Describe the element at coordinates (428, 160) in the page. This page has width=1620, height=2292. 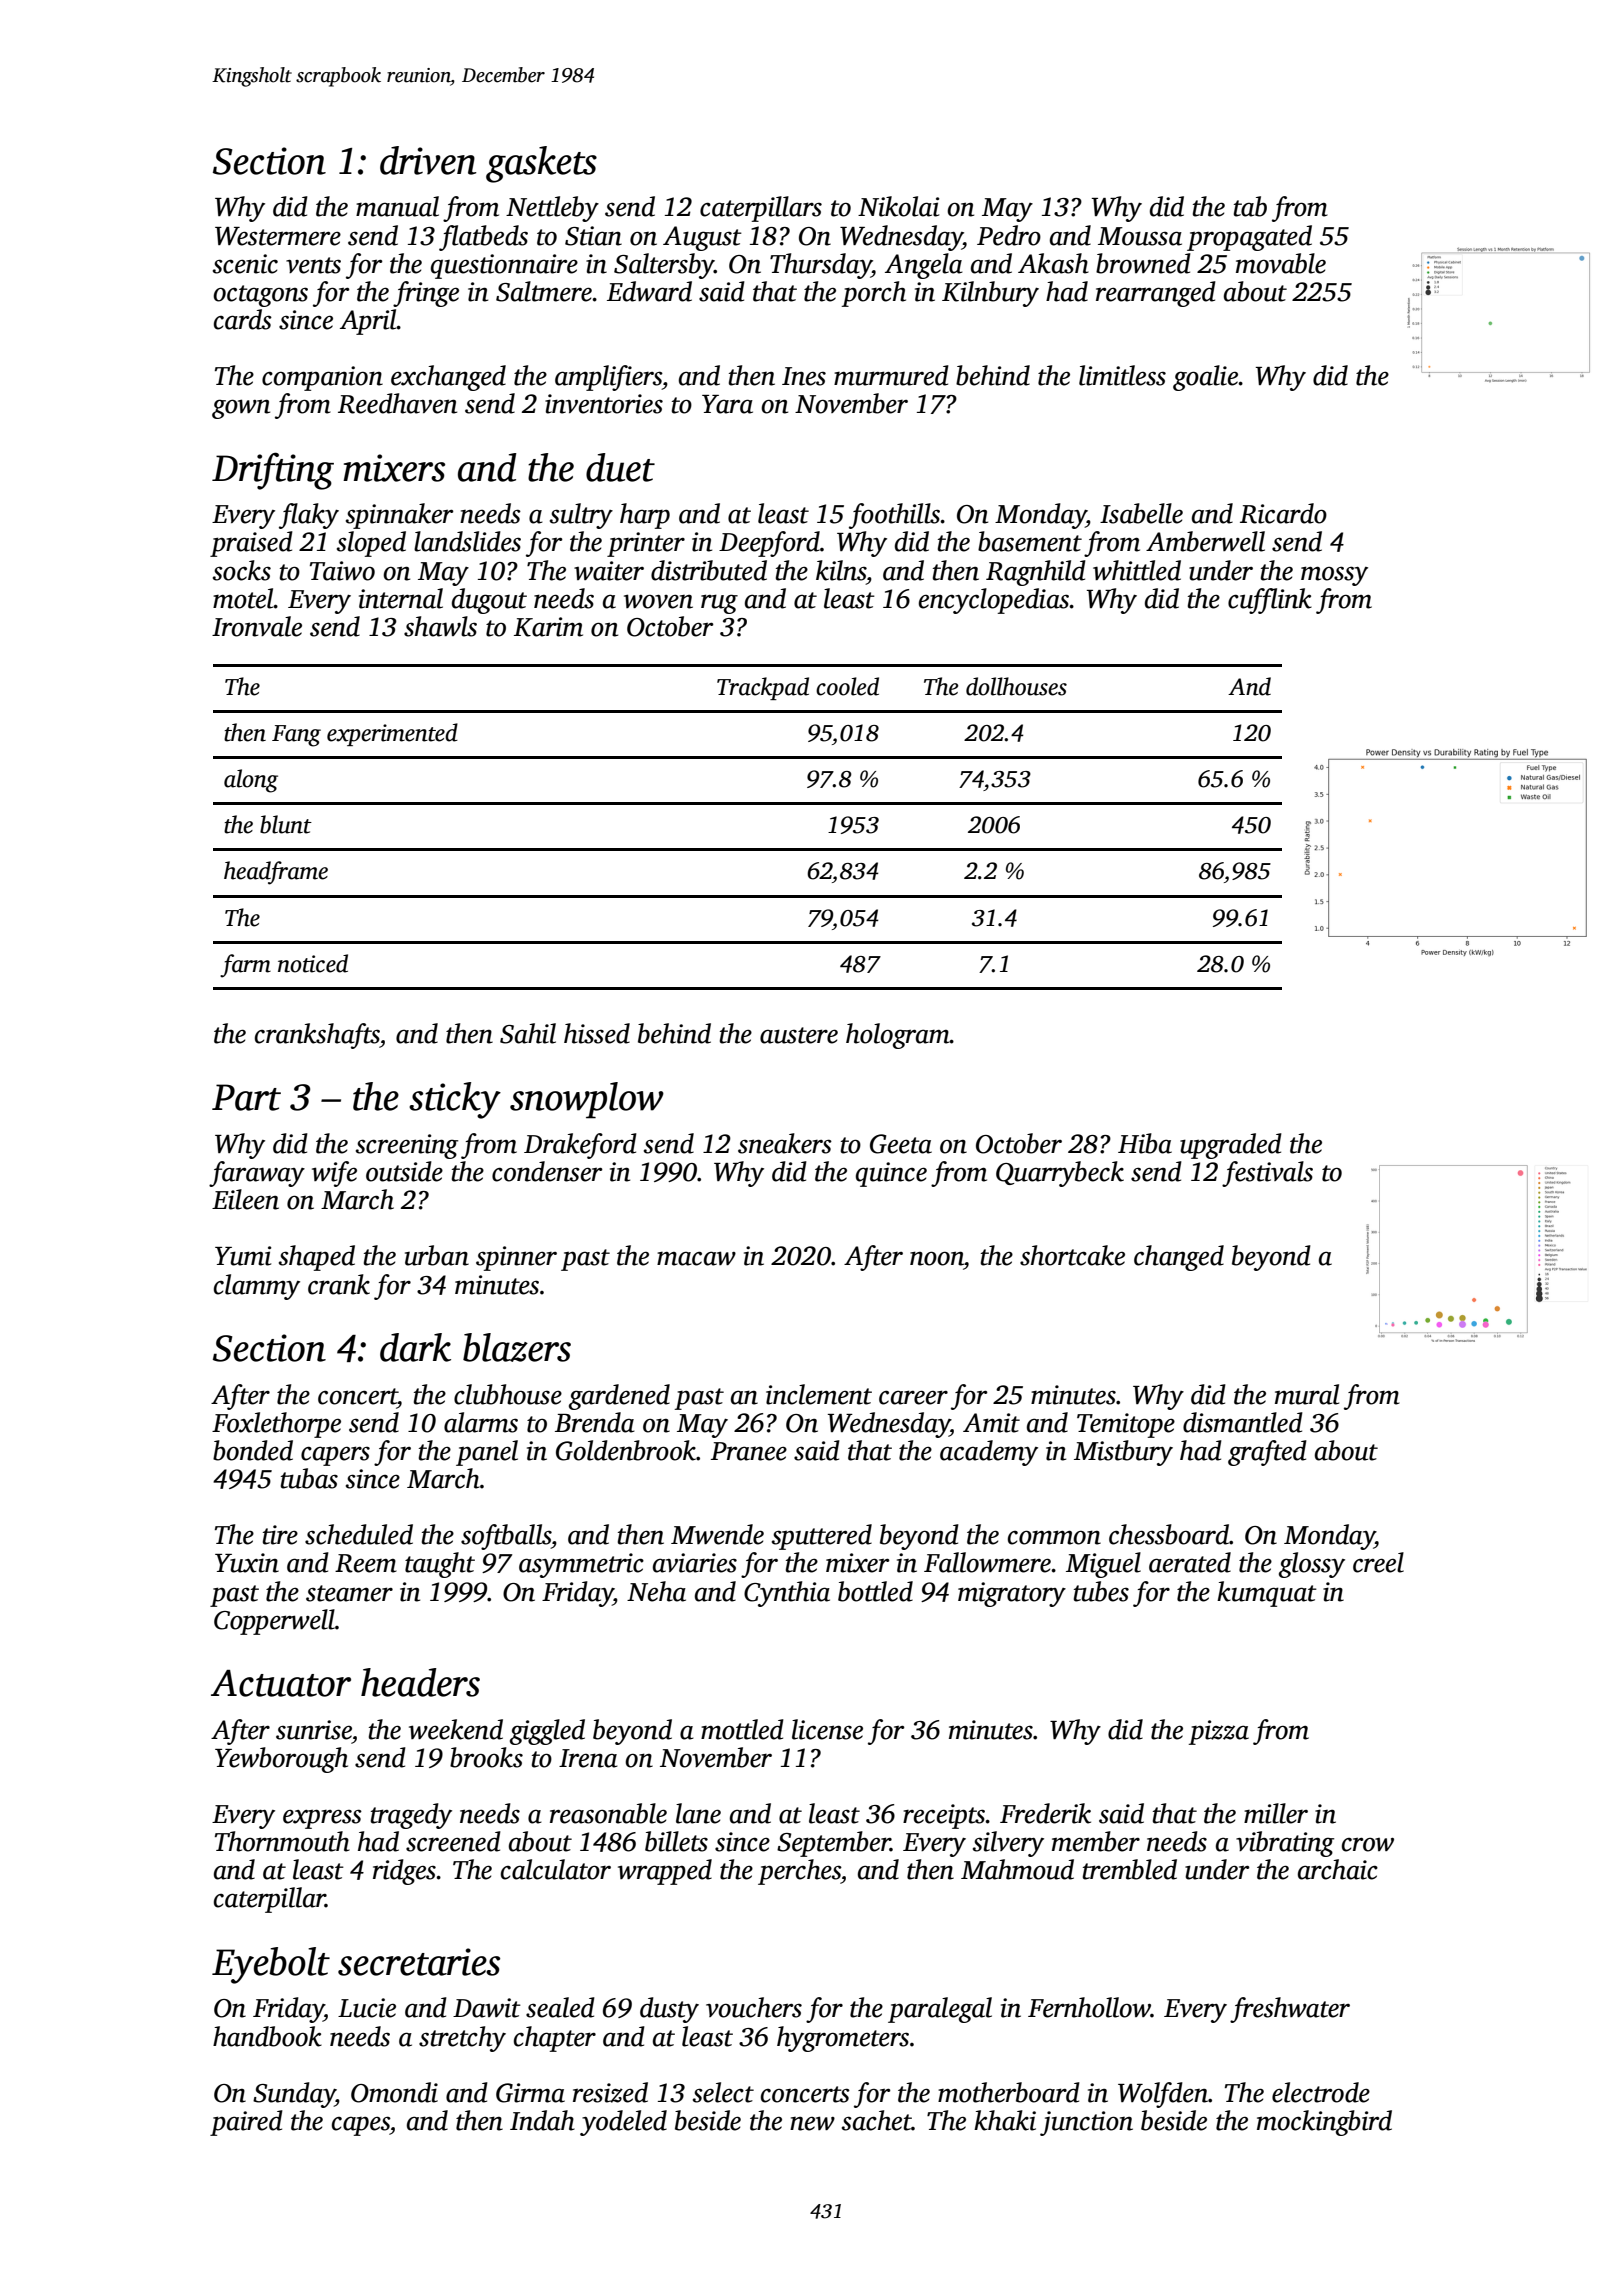
I see `driven` at that location.
